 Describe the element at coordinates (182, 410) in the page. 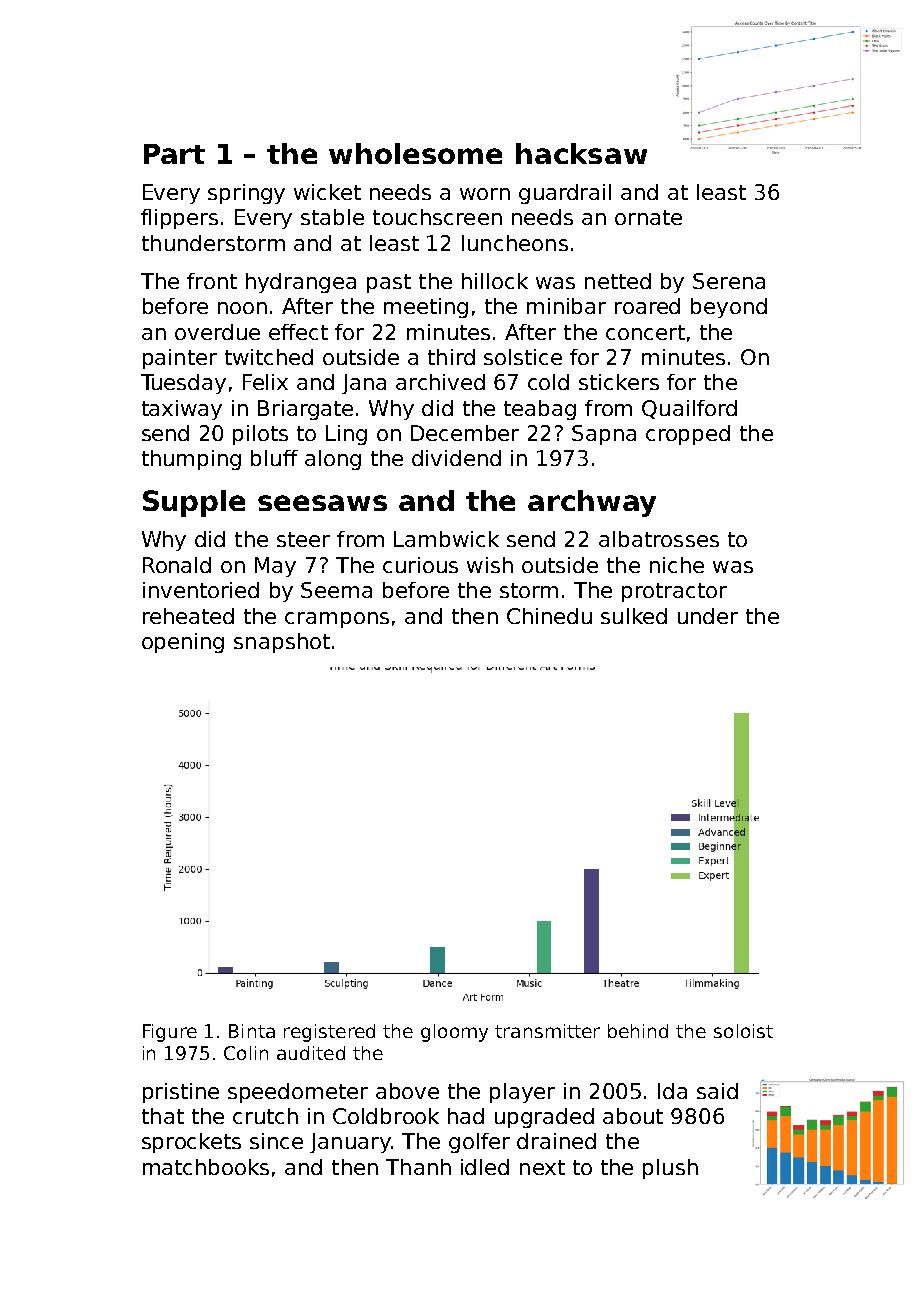

I see `taxiway` at that location.
